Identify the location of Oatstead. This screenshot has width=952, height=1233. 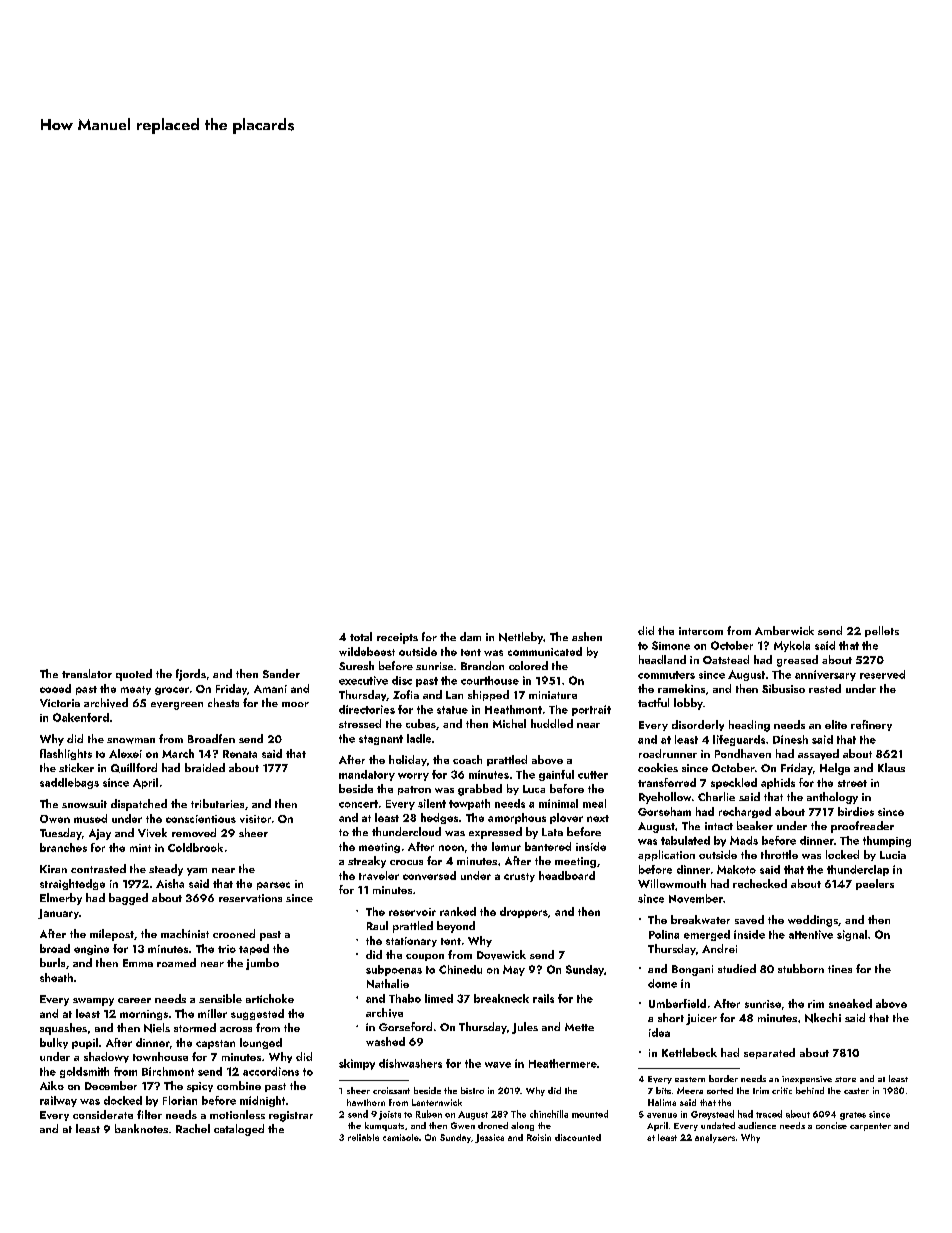
(726, 659).
